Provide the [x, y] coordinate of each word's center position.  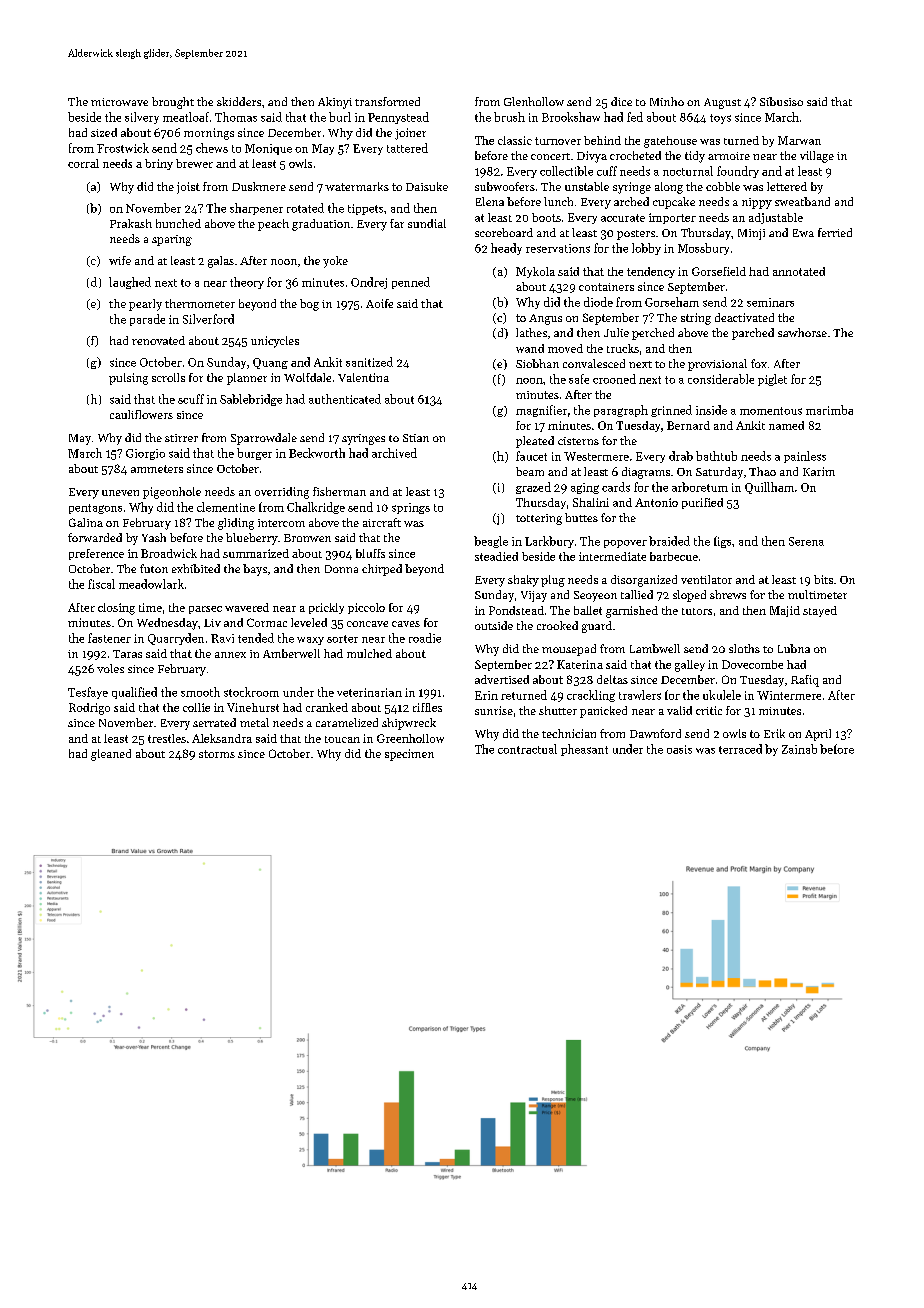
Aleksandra [222, 738]
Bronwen [307, 538]
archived [394, 453]
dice [621, 101]
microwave [119, 102]
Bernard [688, 425]
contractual [527, 749]
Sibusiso [781, 101]
